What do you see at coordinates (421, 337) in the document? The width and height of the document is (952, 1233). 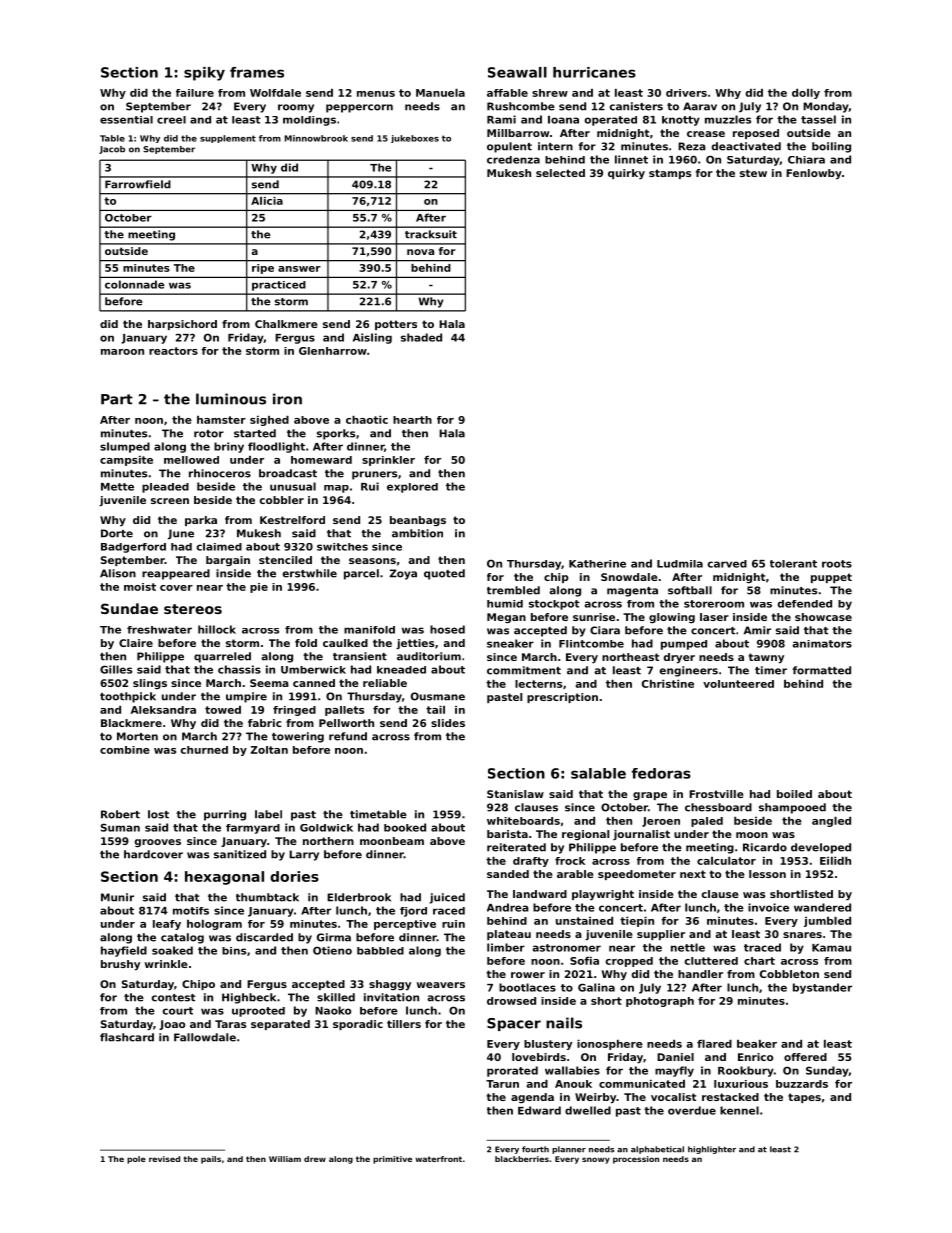 I see `shaded` at bounding box center [421, 337].
